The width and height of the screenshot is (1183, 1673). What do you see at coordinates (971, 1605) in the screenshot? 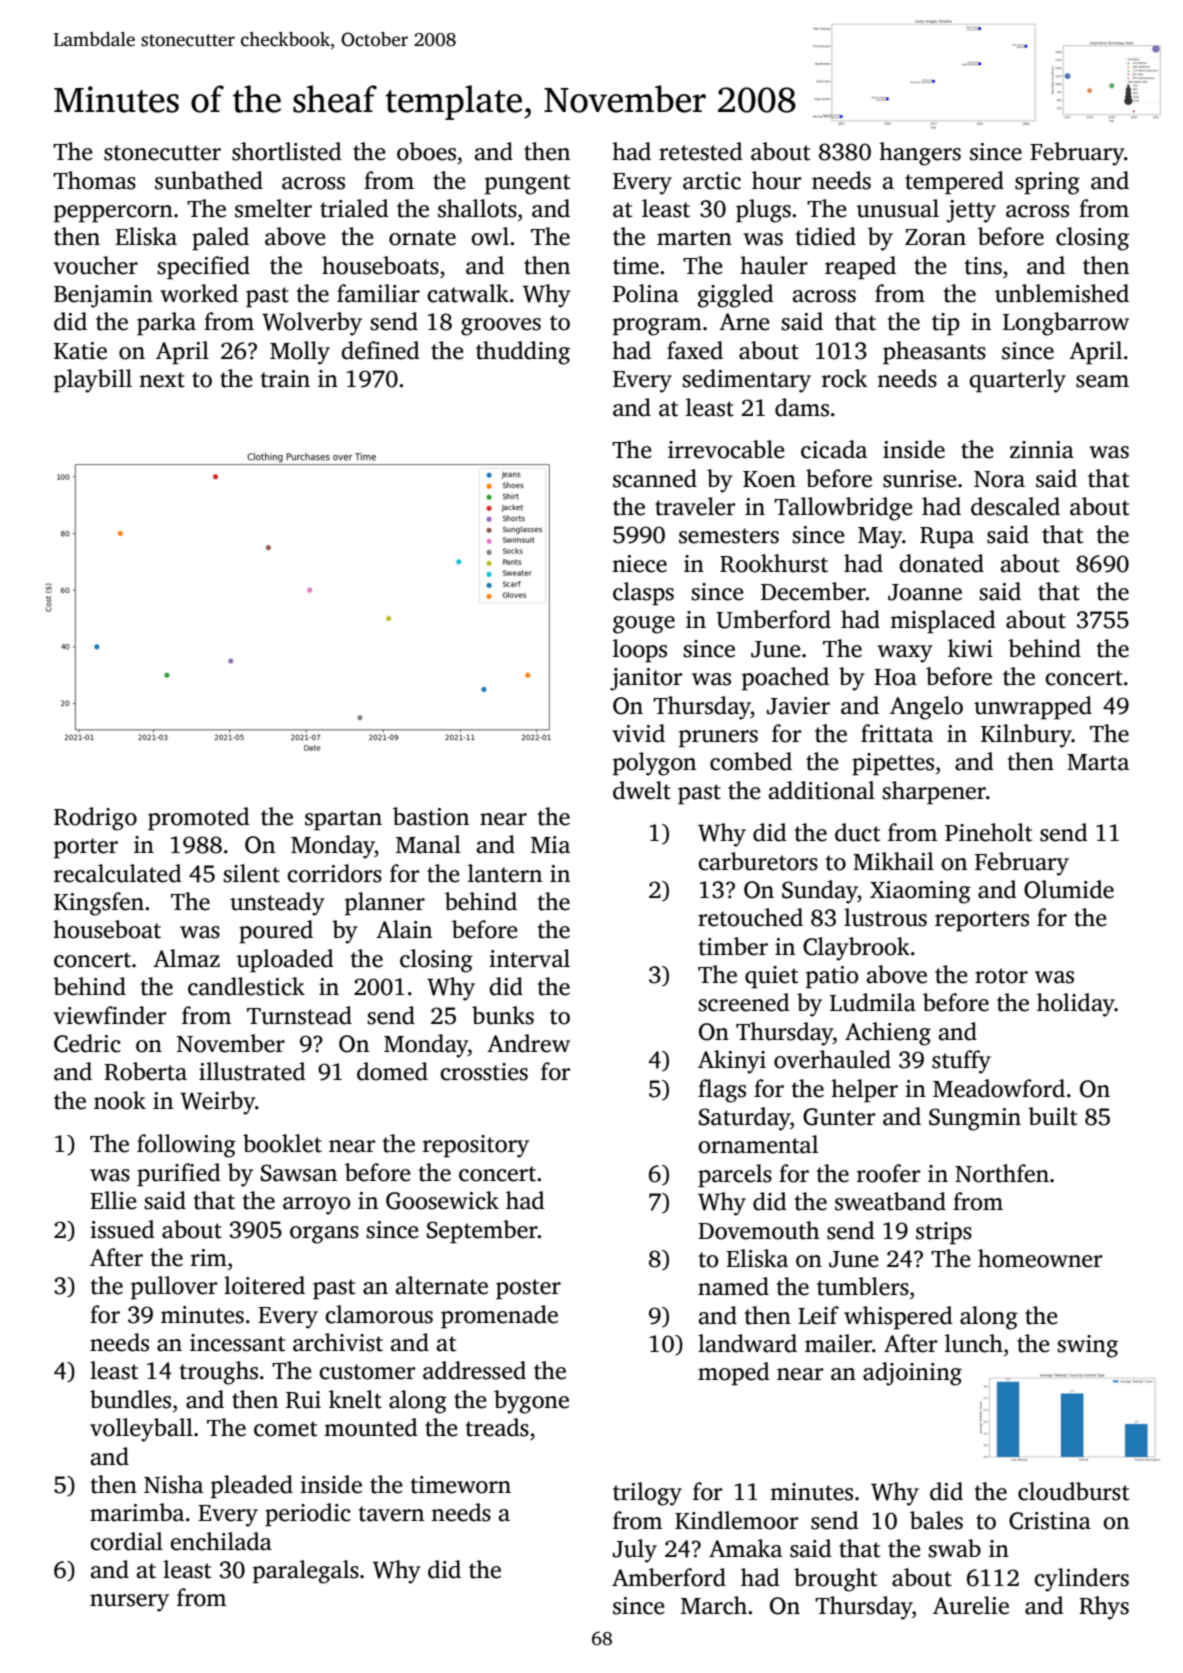
I see `Aurelie` at bounding box center [971, 1605].
